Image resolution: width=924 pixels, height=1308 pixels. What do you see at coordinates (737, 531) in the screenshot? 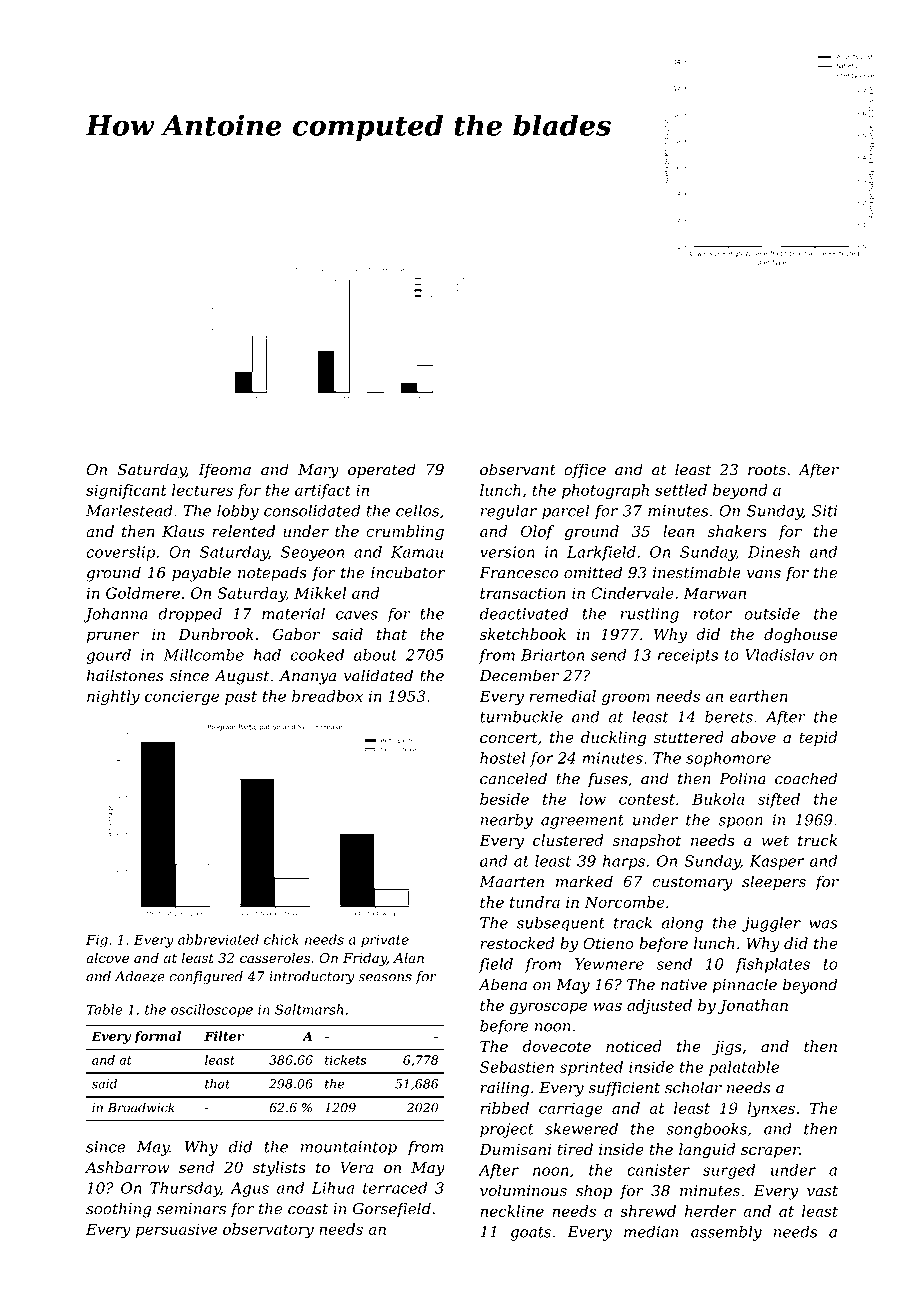
I see `shakers` at bounding box center [737, 531].
